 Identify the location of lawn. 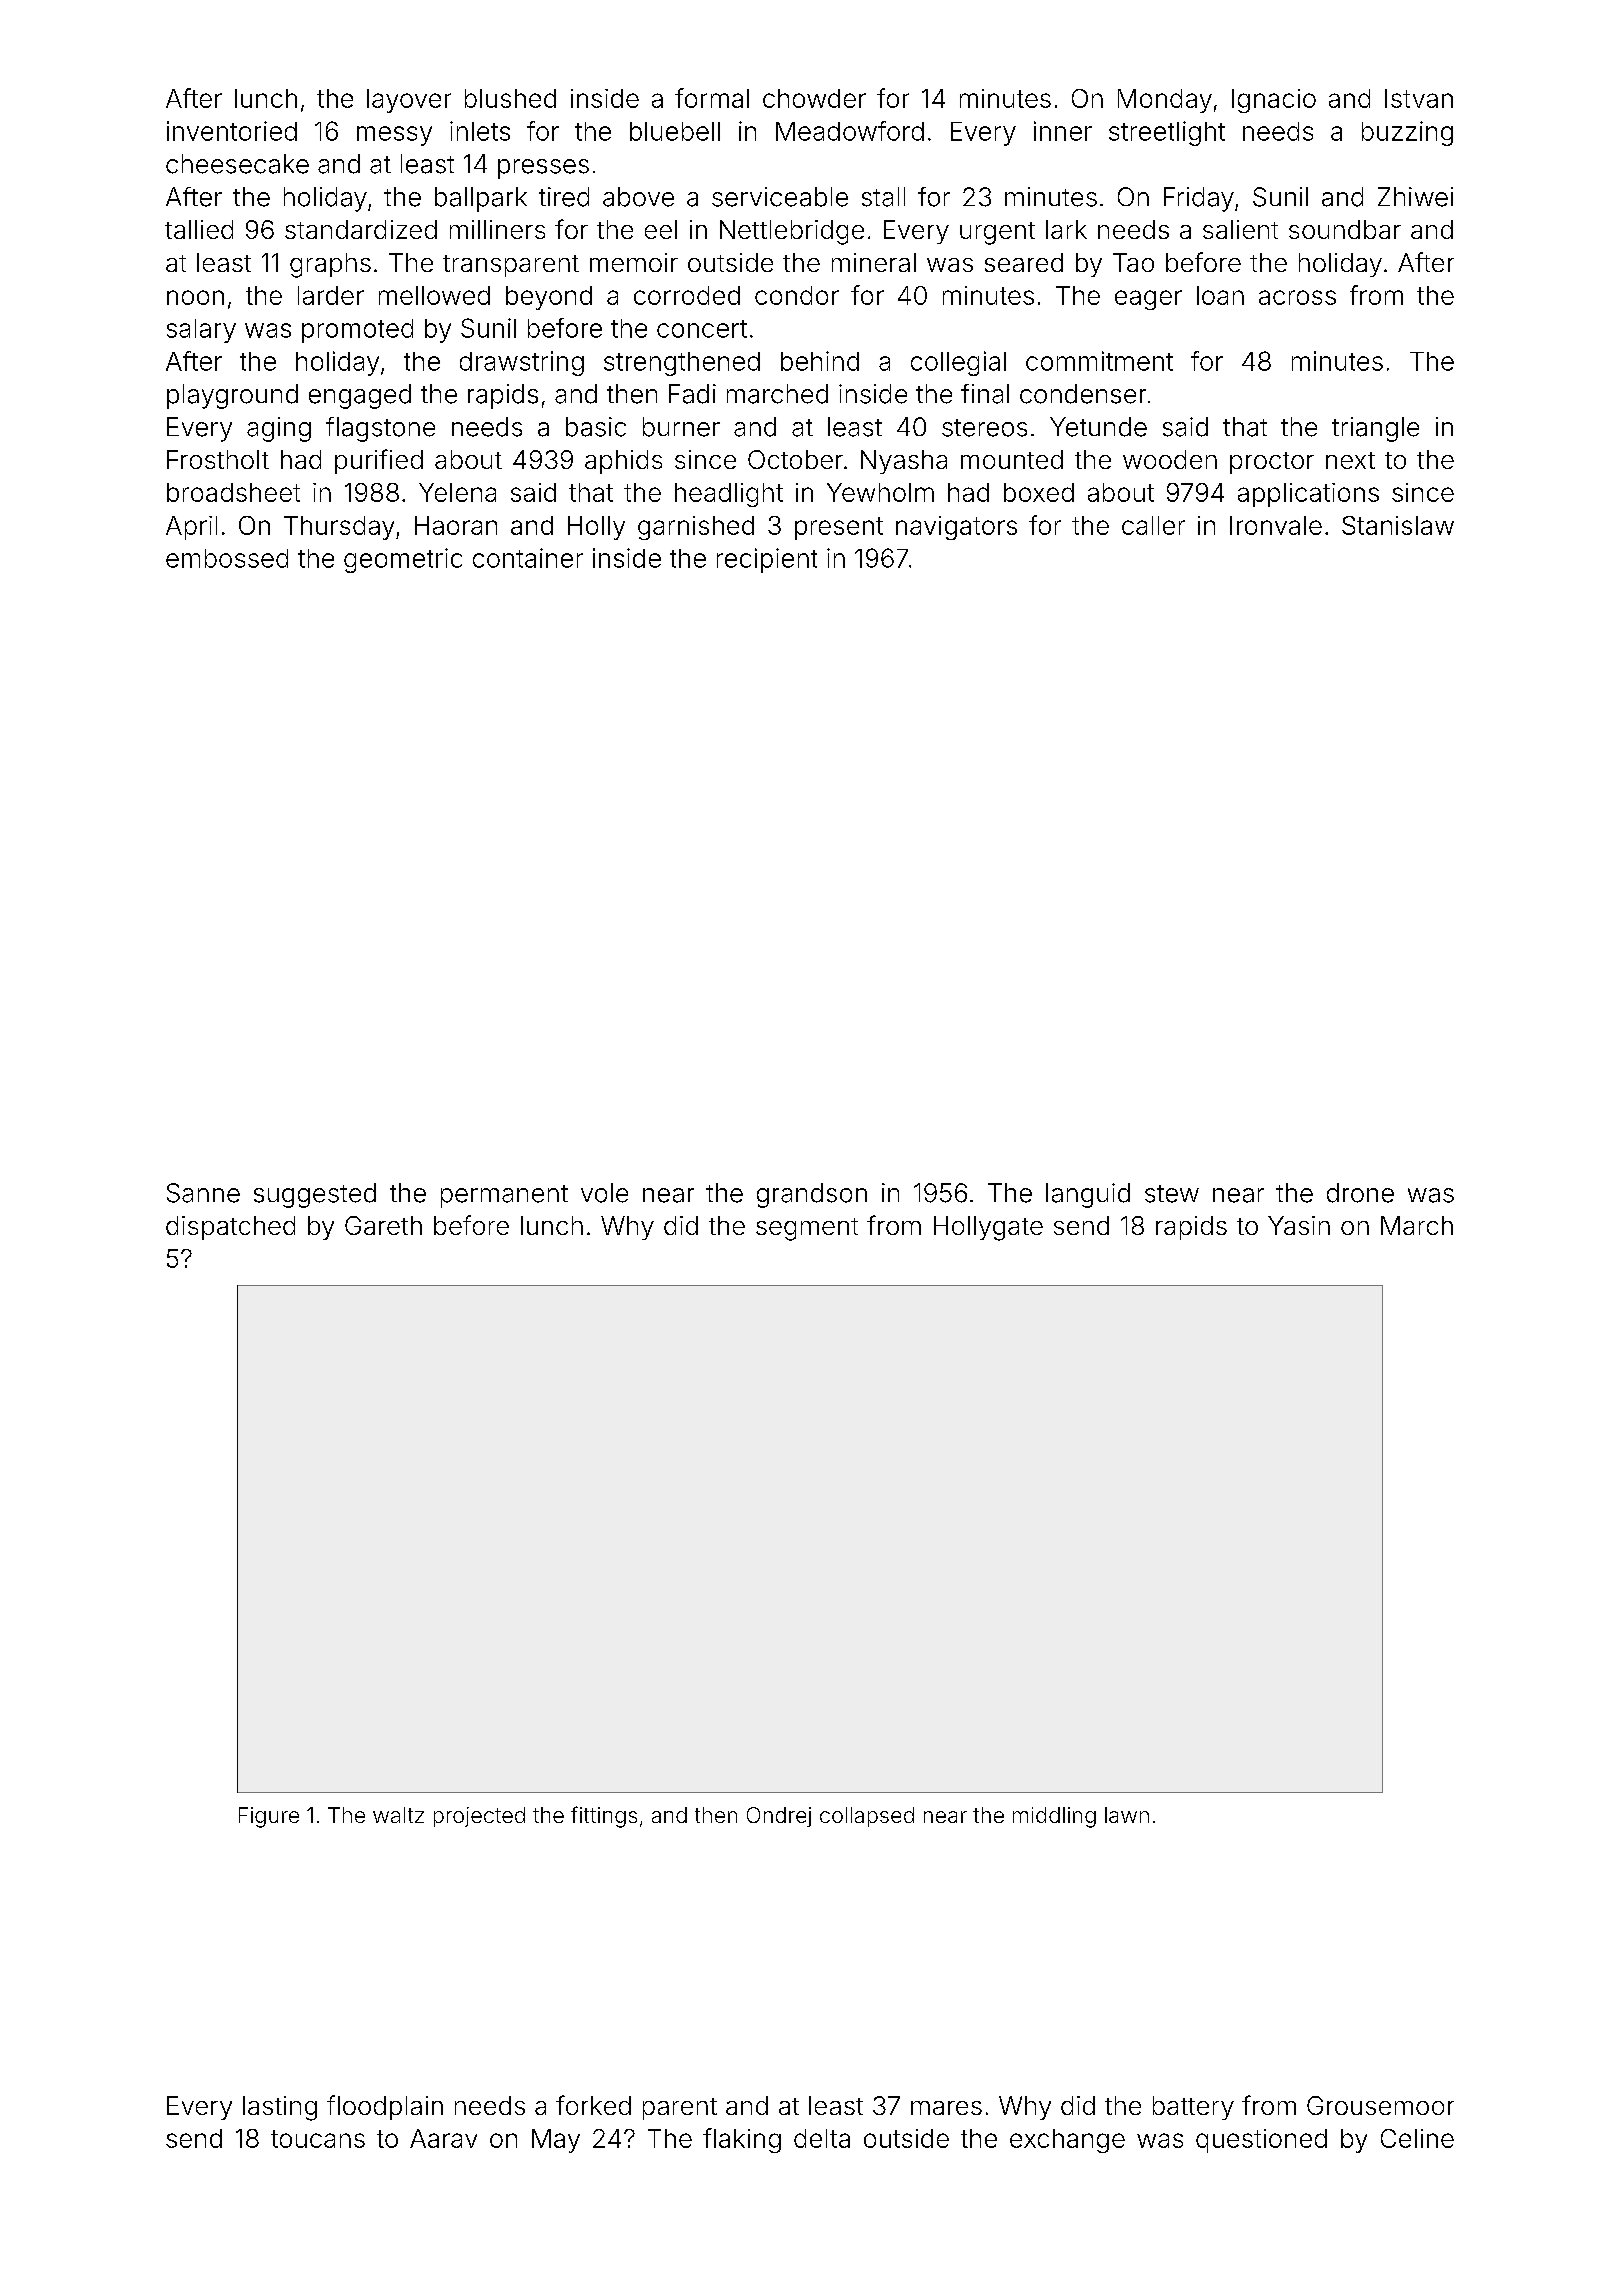
(1127, 1815).
